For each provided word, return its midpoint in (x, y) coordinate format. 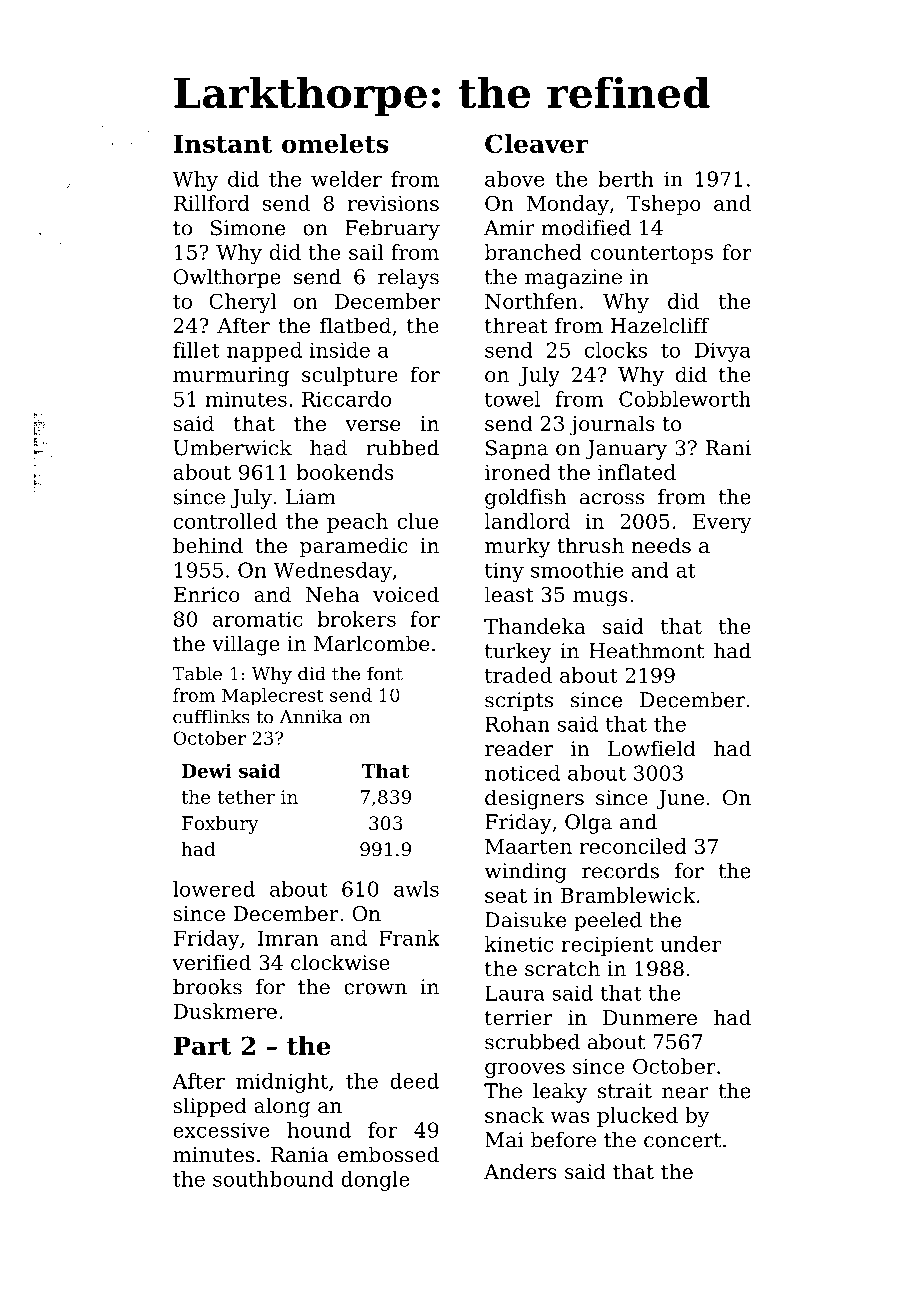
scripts (519, 702)
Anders (520, 1171)
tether (246, 796)
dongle (375, 1181)
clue (418, 521)
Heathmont (646, 651)
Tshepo (664, 205)
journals (612, 425)
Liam (311, 497)
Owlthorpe (227, 279)
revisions (393, 203)
